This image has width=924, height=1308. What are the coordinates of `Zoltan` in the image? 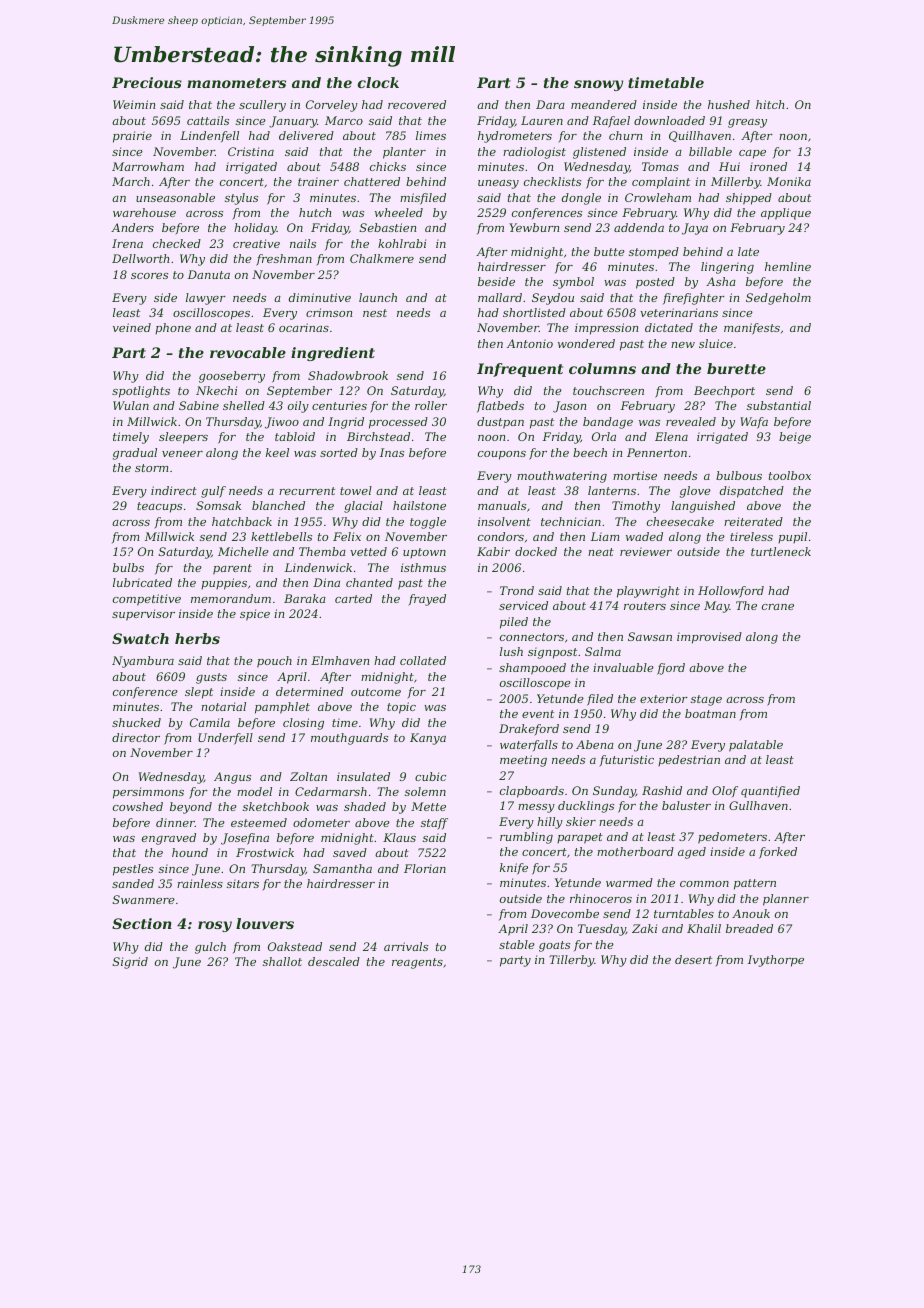 It's located at (308, 776).
